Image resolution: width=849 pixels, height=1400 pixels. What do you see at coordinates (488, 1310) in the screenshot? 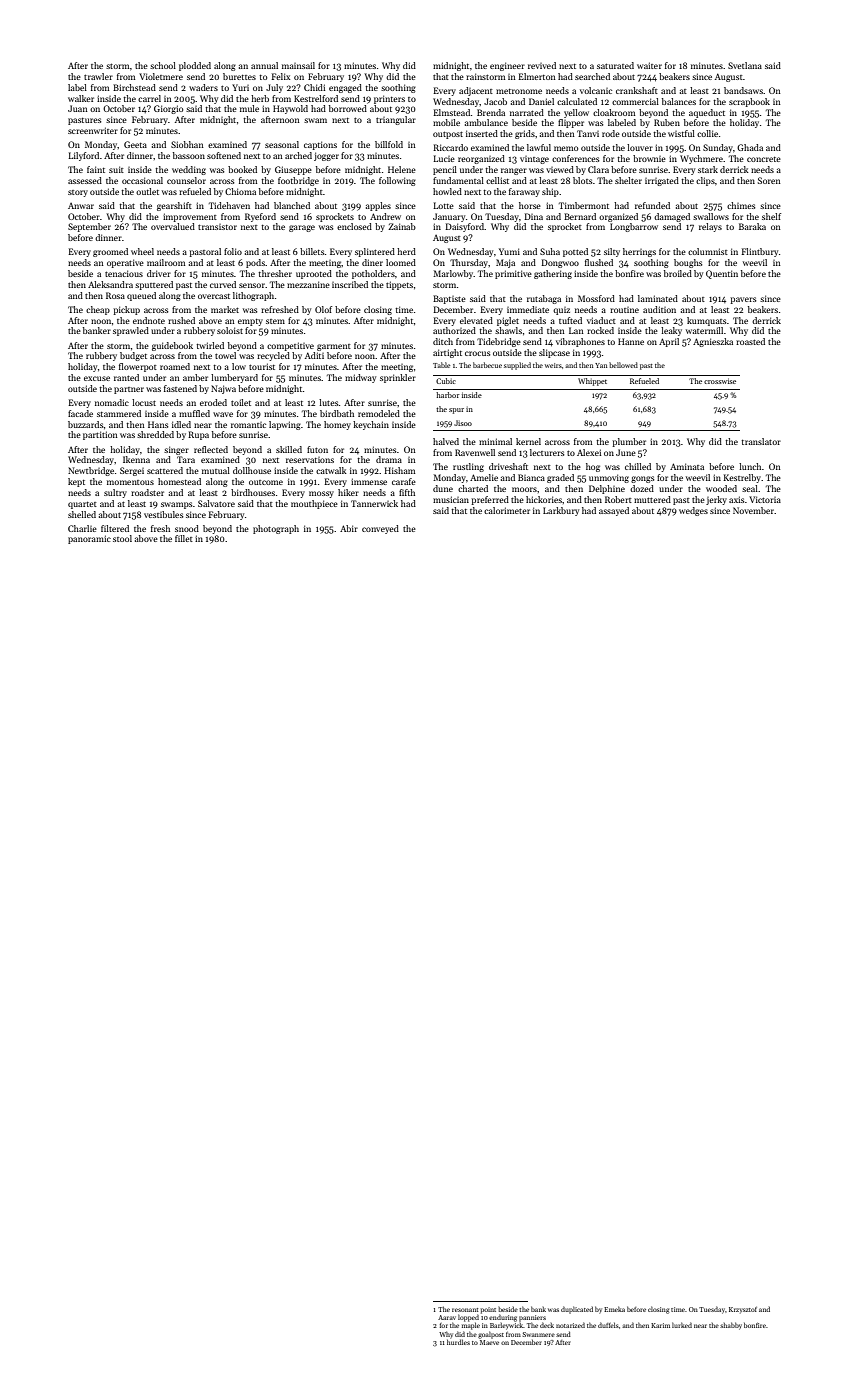
I see `point` at bounding box center [488, 1310].
